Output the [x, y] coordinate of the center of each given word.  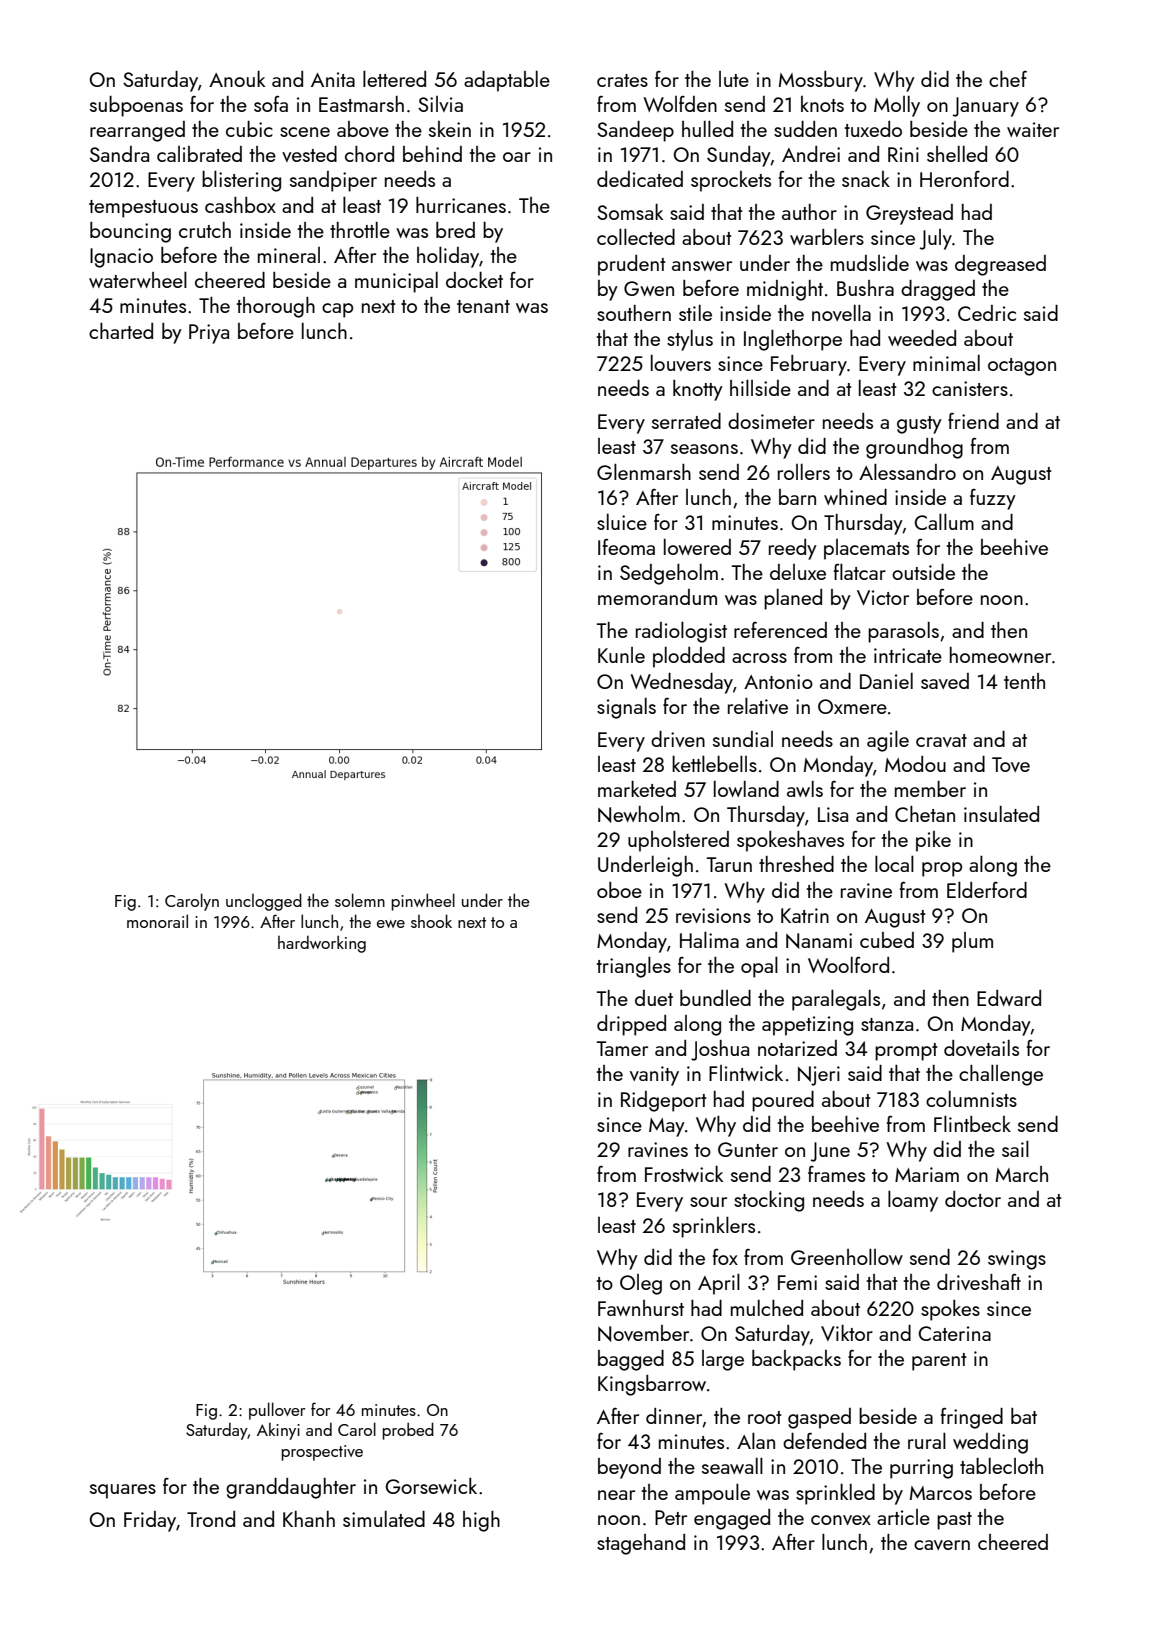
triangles [633, 967]
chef [1008, 79]
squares [123, 1491]
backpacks [796, 1360]
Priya [209, 334]
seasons [704, 449]
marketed [637, 788]
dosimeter [771, 421]
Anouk [237, 78]
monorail [157, 921]
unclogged [264, 902]
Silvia [440, 104]
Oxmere [852, 706]
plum [972, 942]
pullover [277, 1411]
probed [408, 1431]
